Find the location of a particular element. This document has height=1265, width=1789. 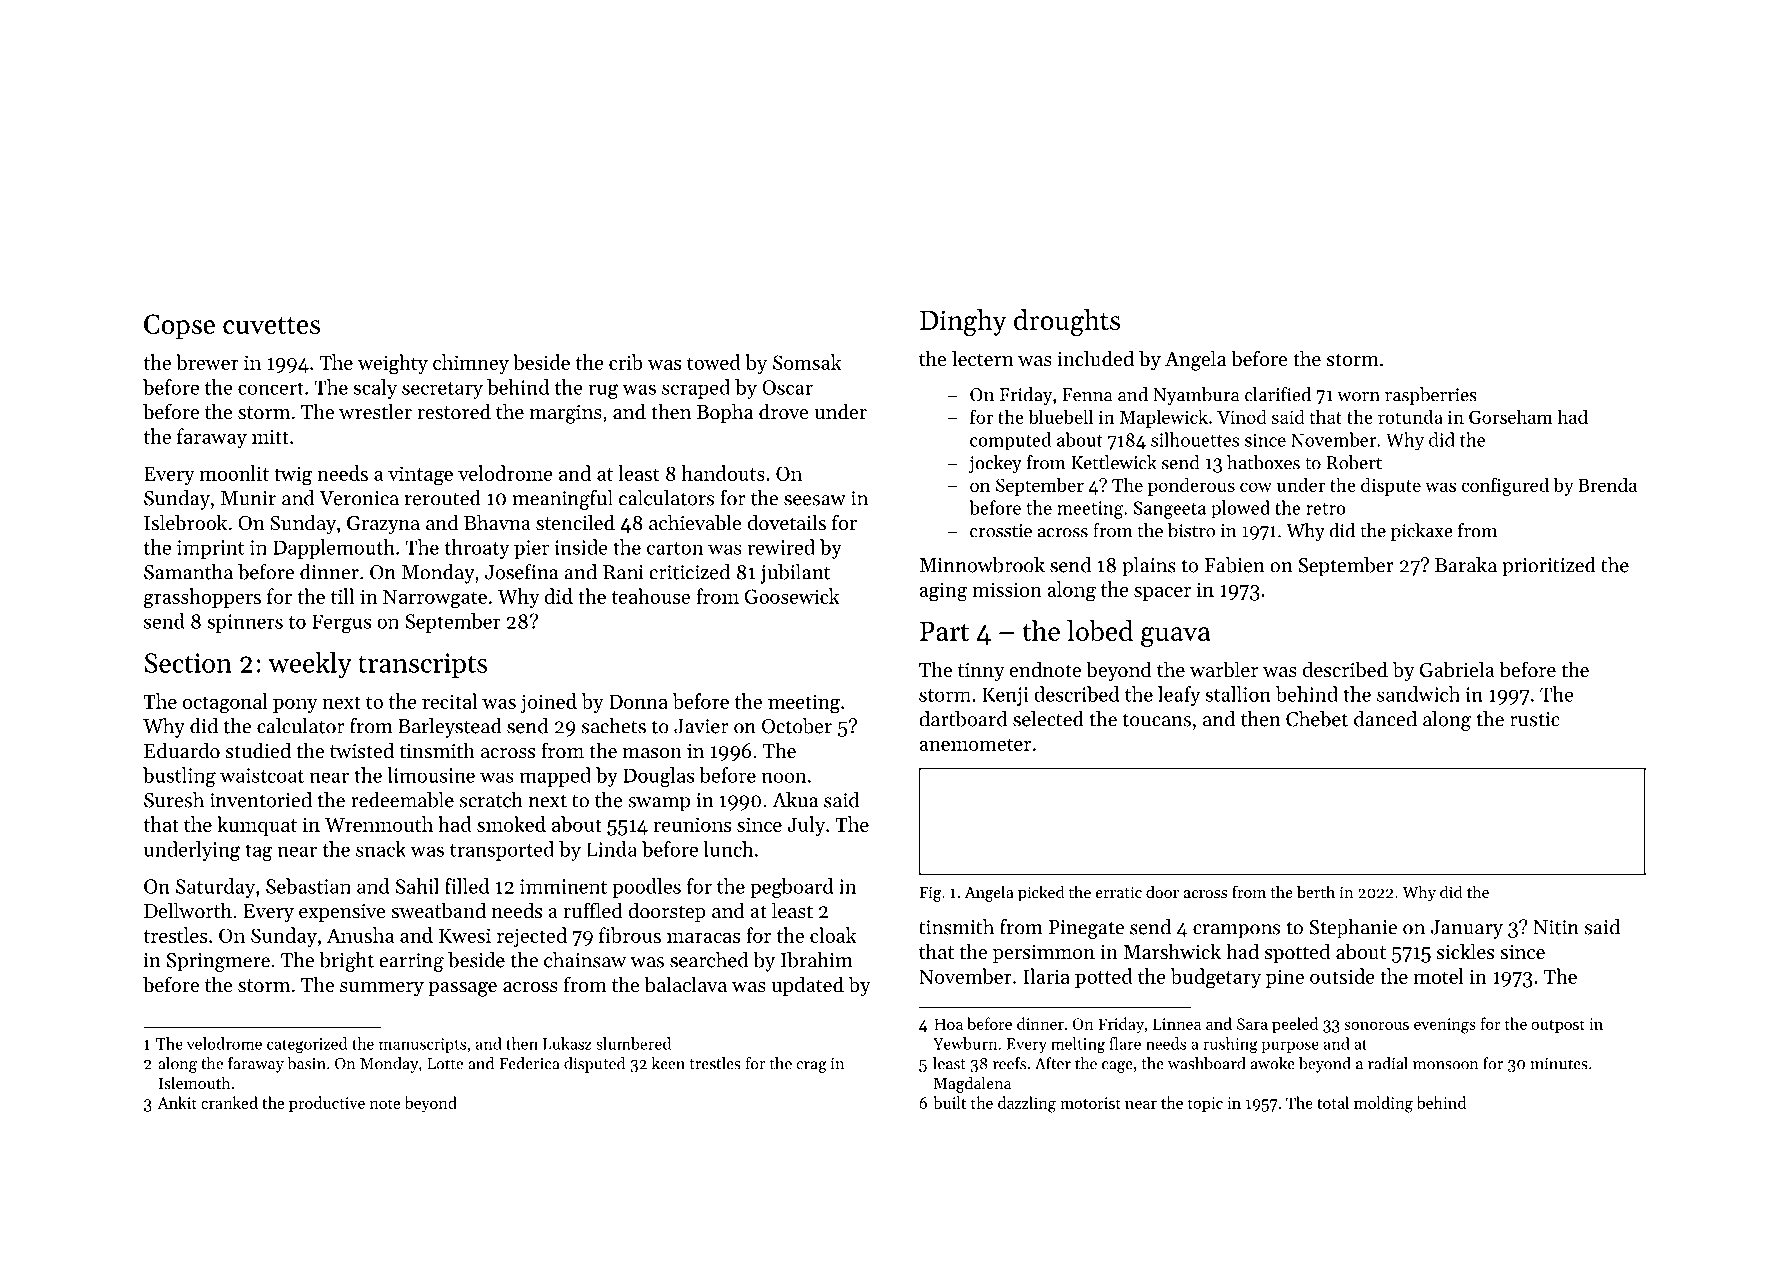

Brenda is located at coordinates (1607, 484).
